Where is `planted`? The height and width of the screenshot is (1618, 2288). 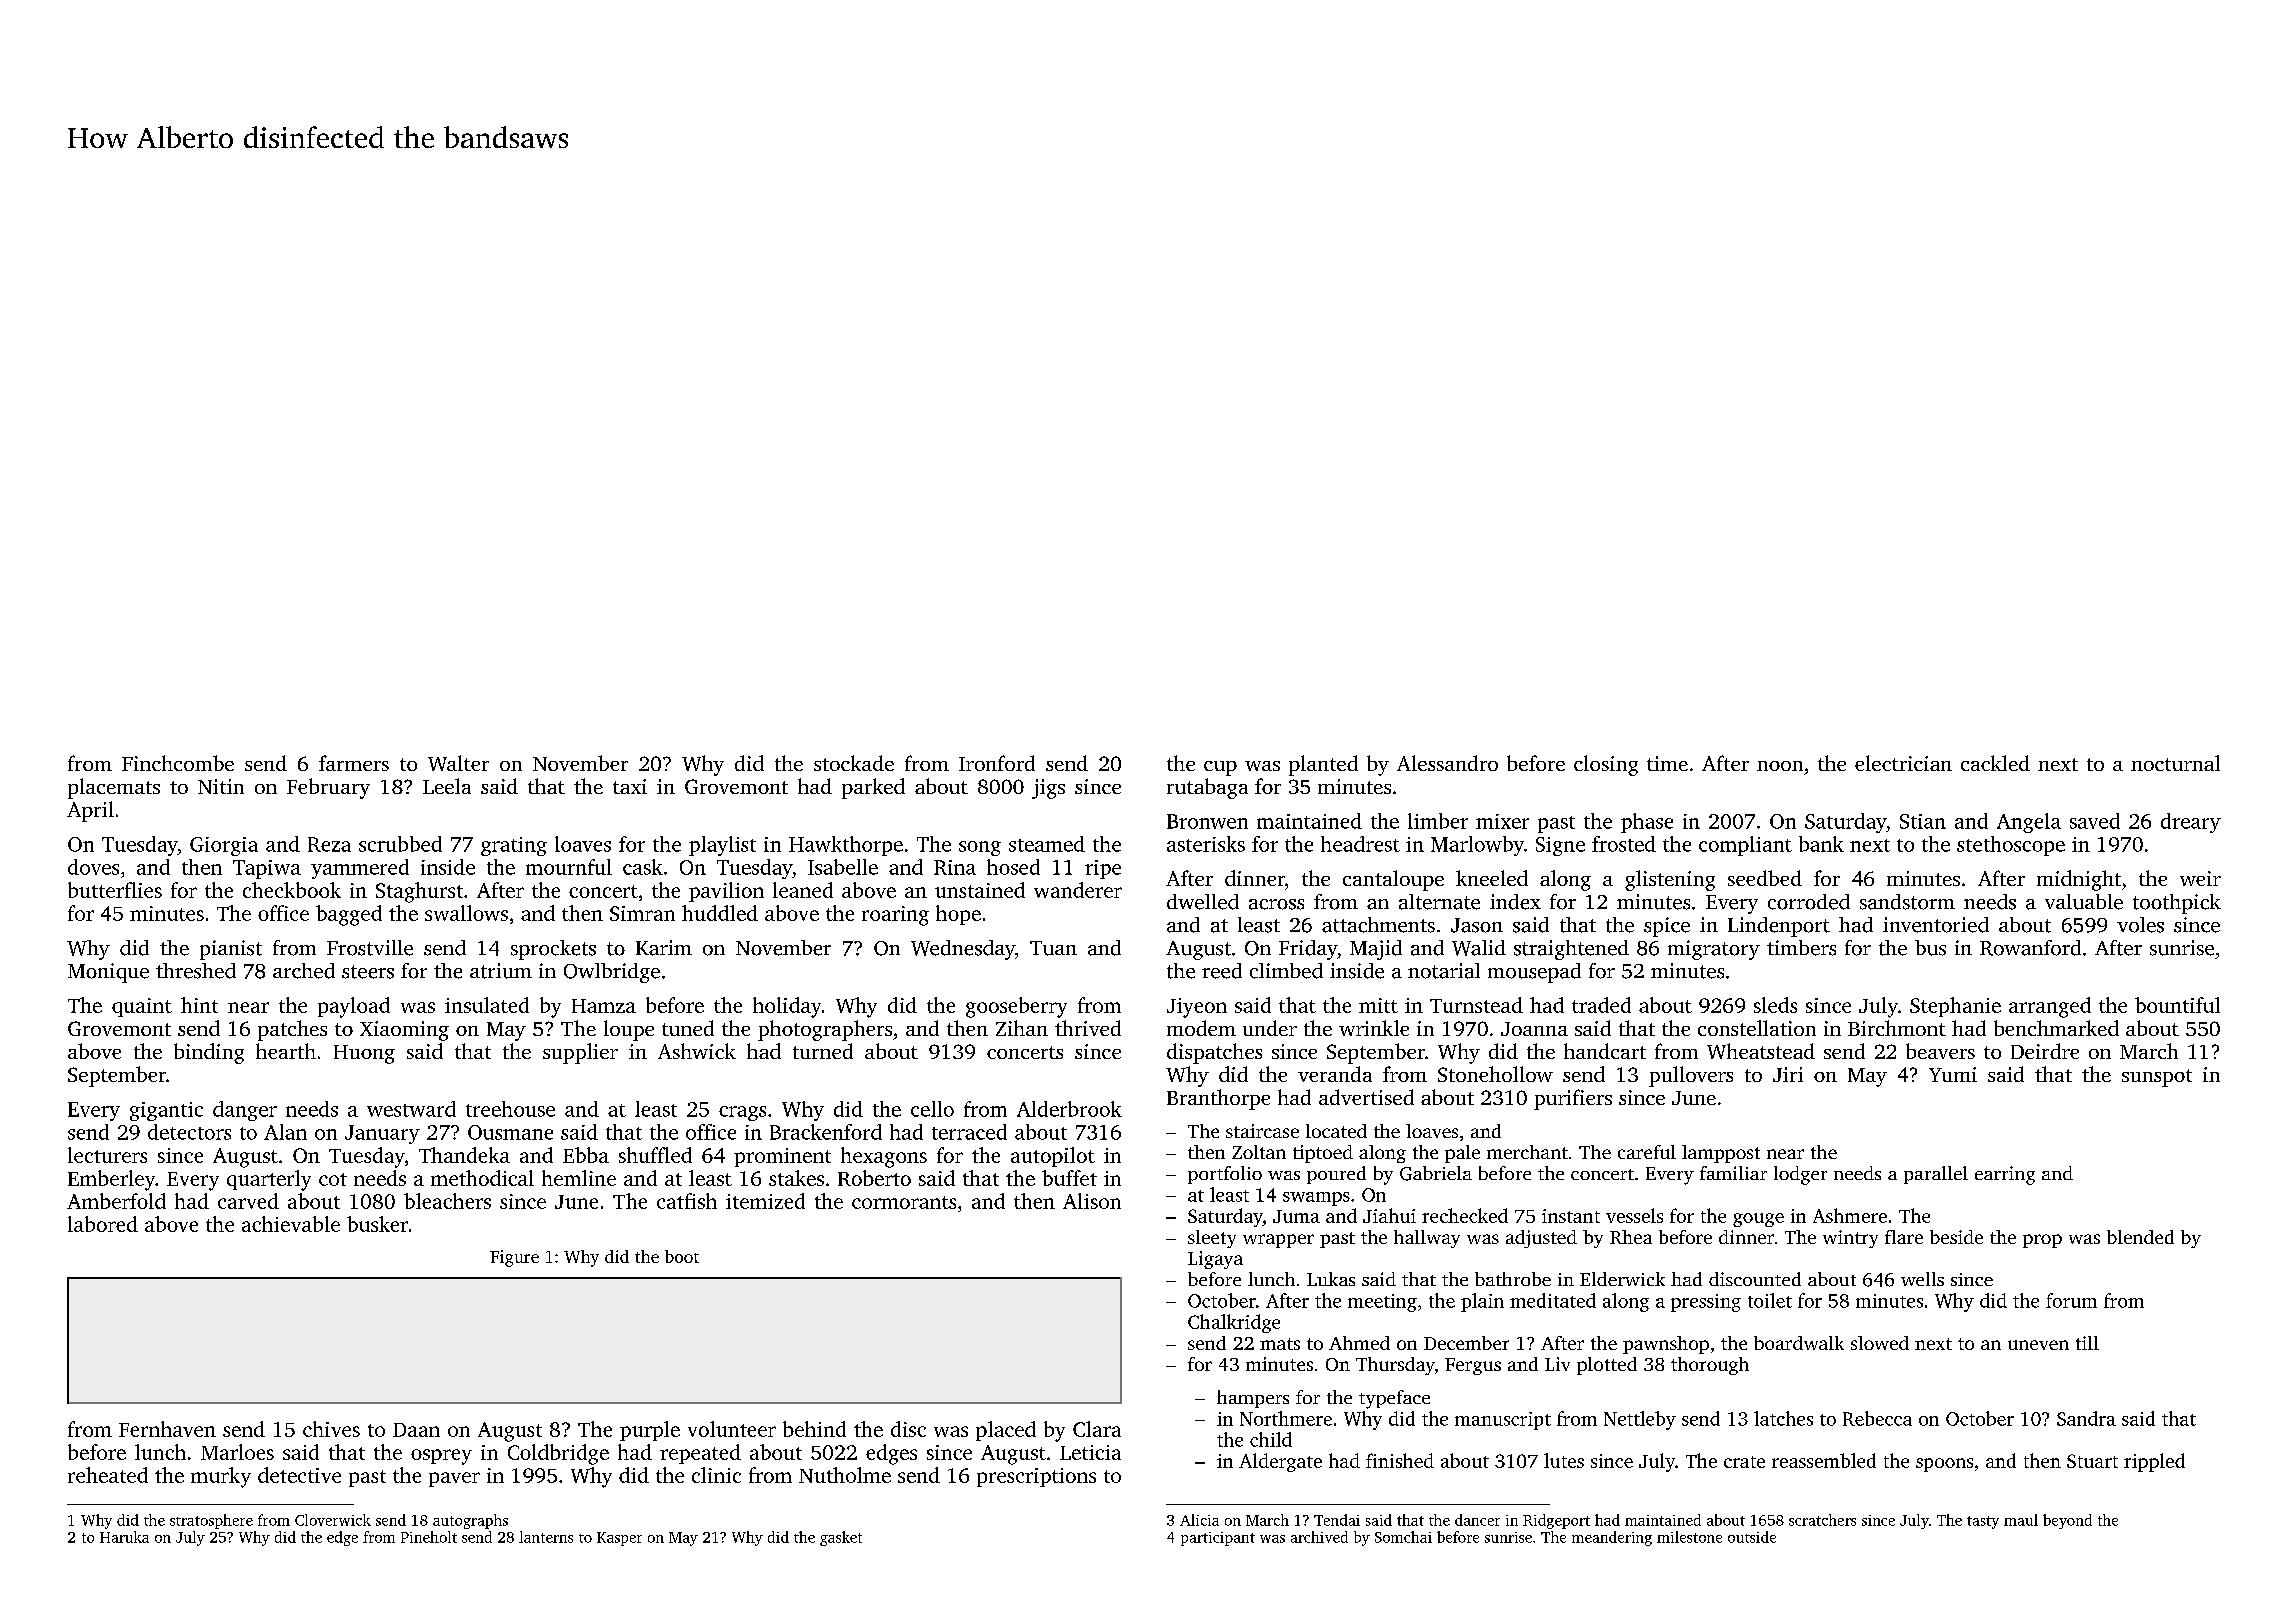
planted is located at coordinates (1323, 765).
